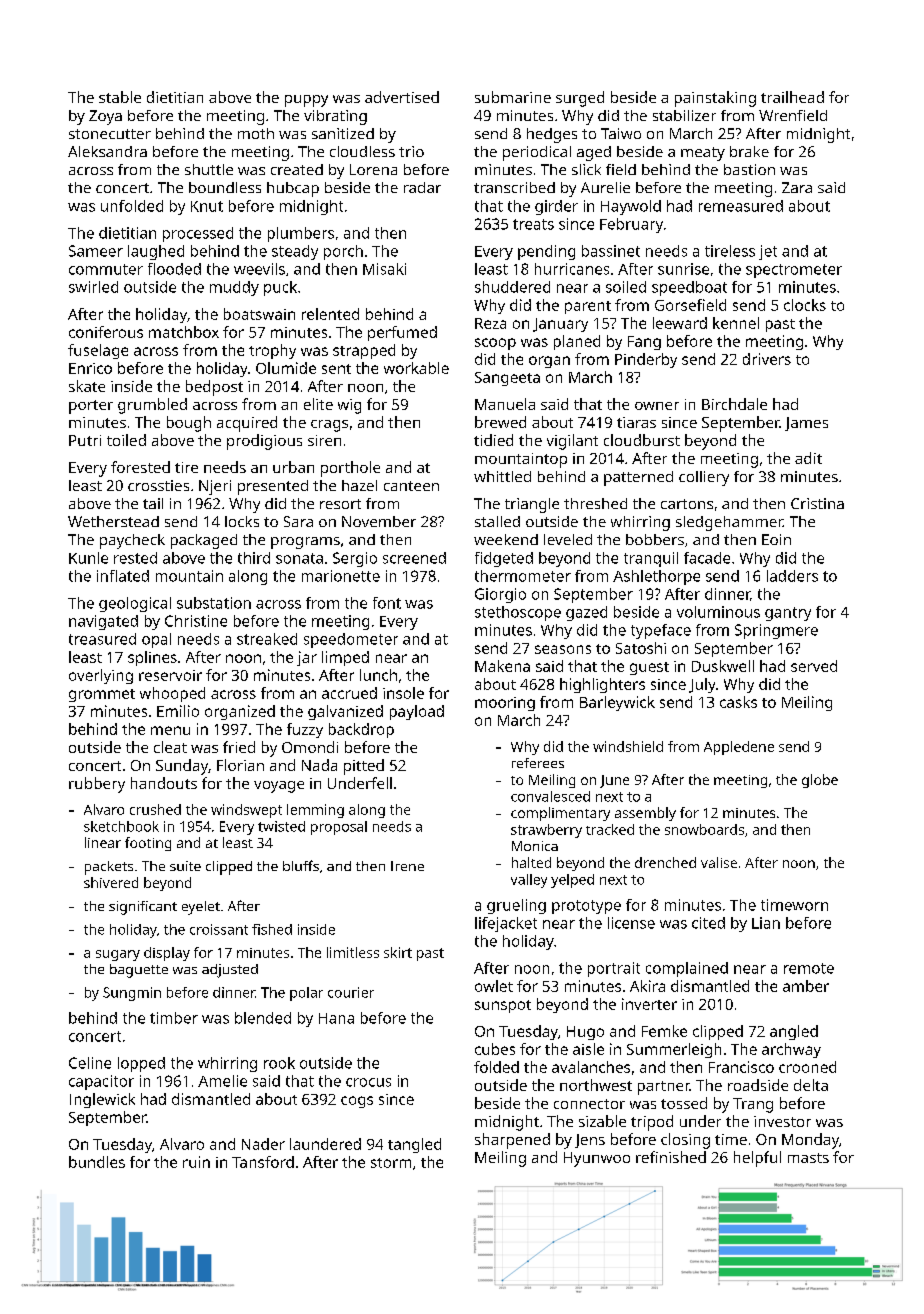 Image resolution: width=924 pixels, height=1314 pixels. Describe the element at coordinates (222, 1081) in the screenshot. I see `Amelie` at that location.
